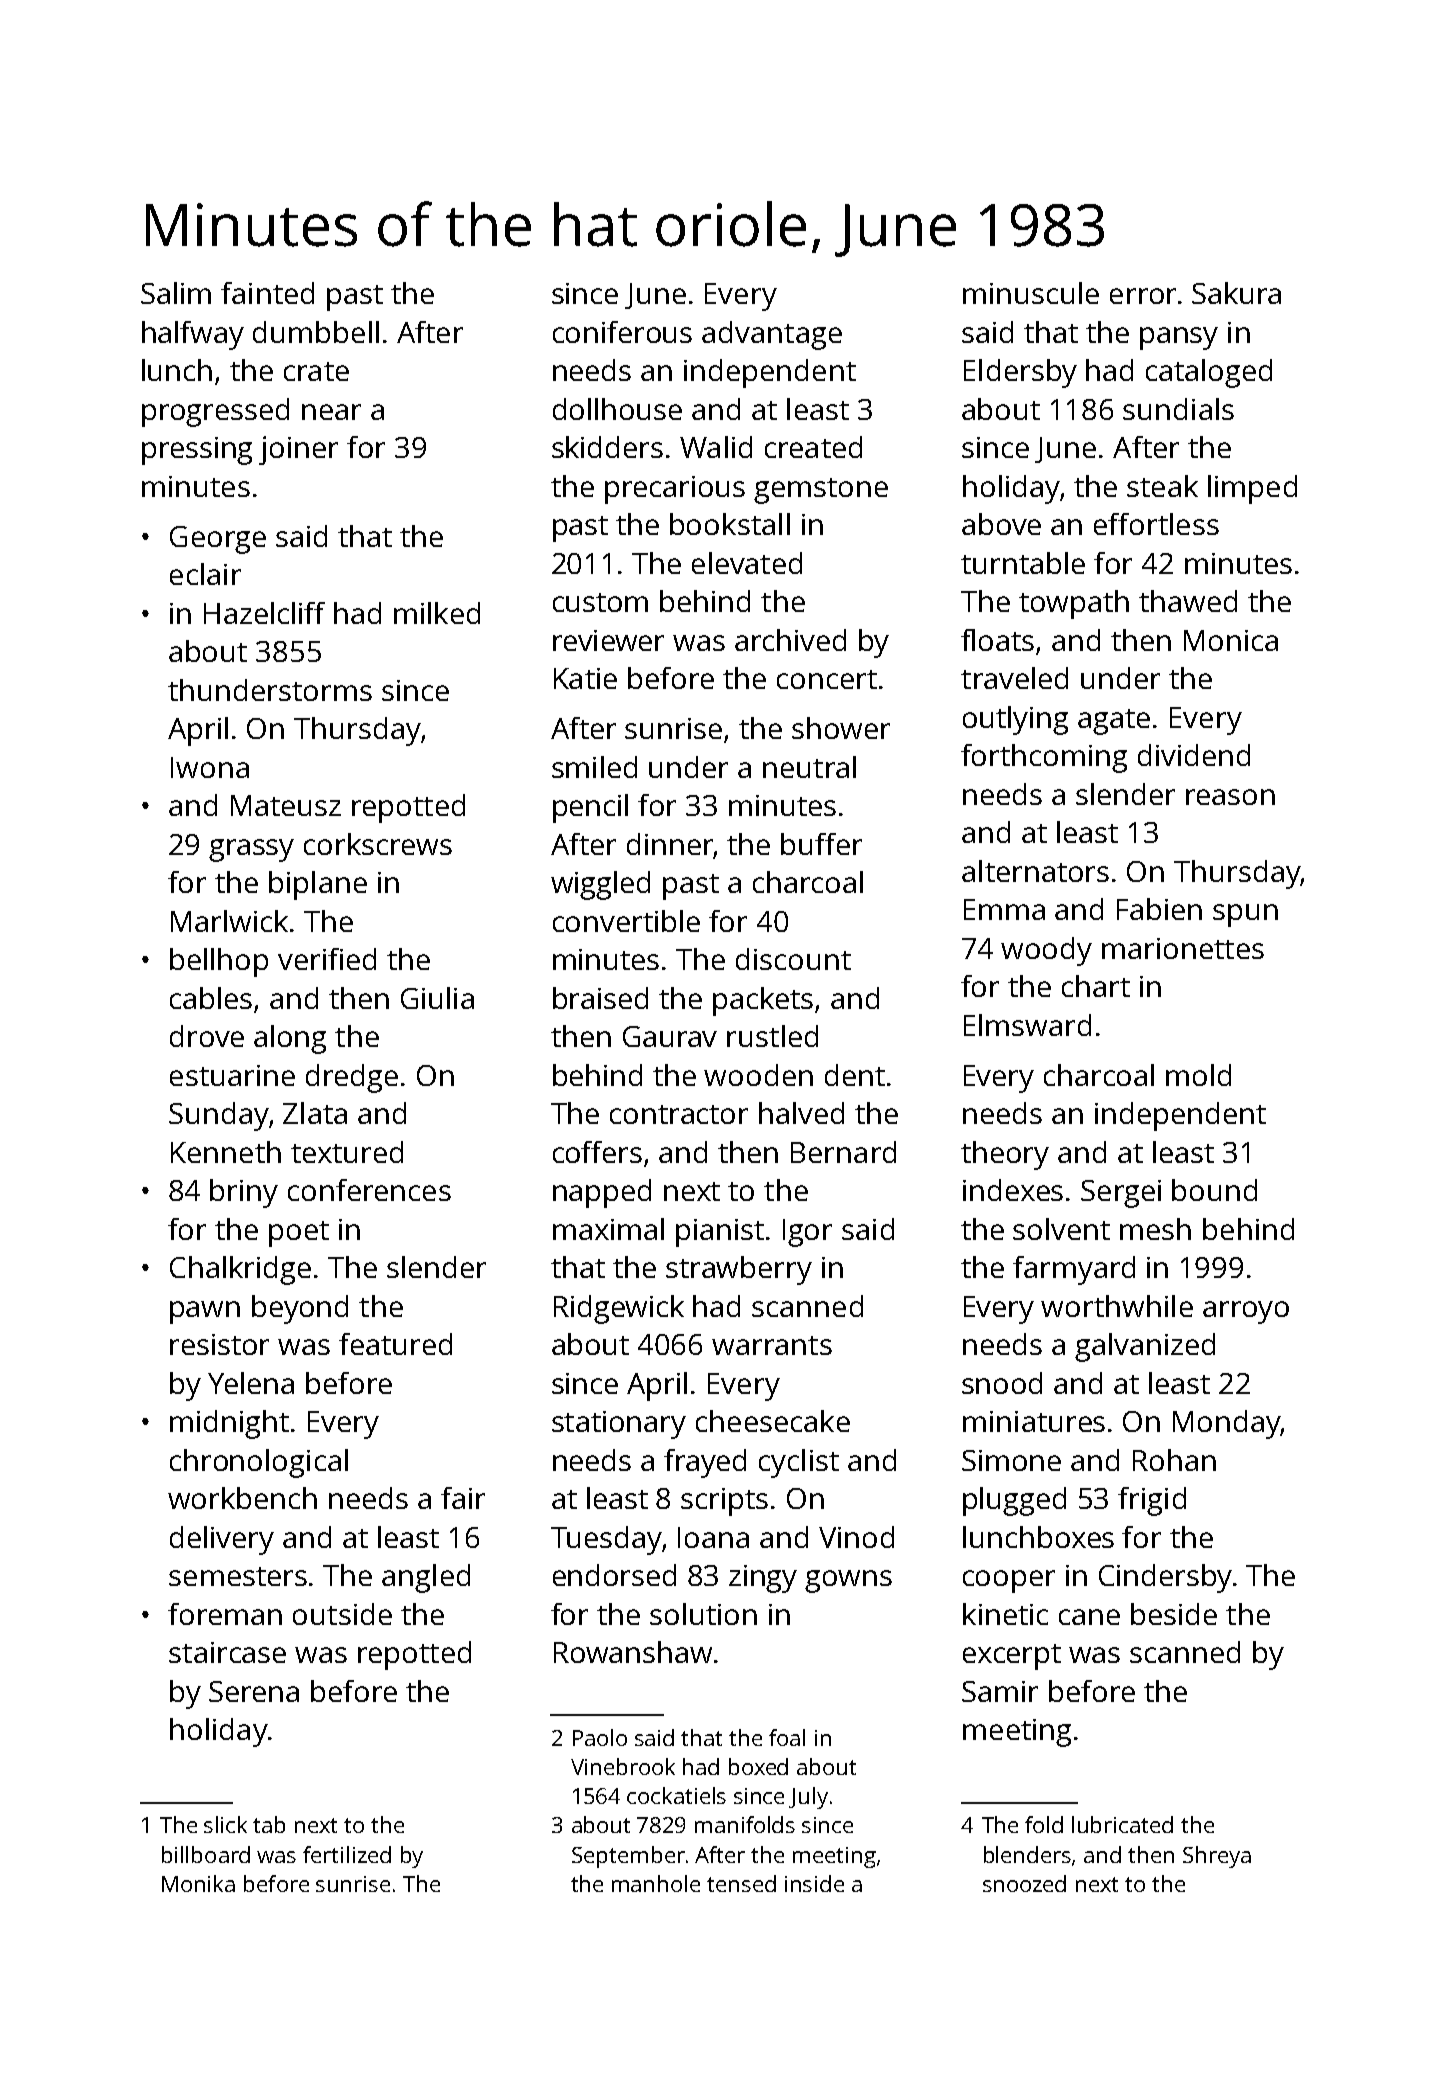  I want to click on gemstone, so click(821, 491).
